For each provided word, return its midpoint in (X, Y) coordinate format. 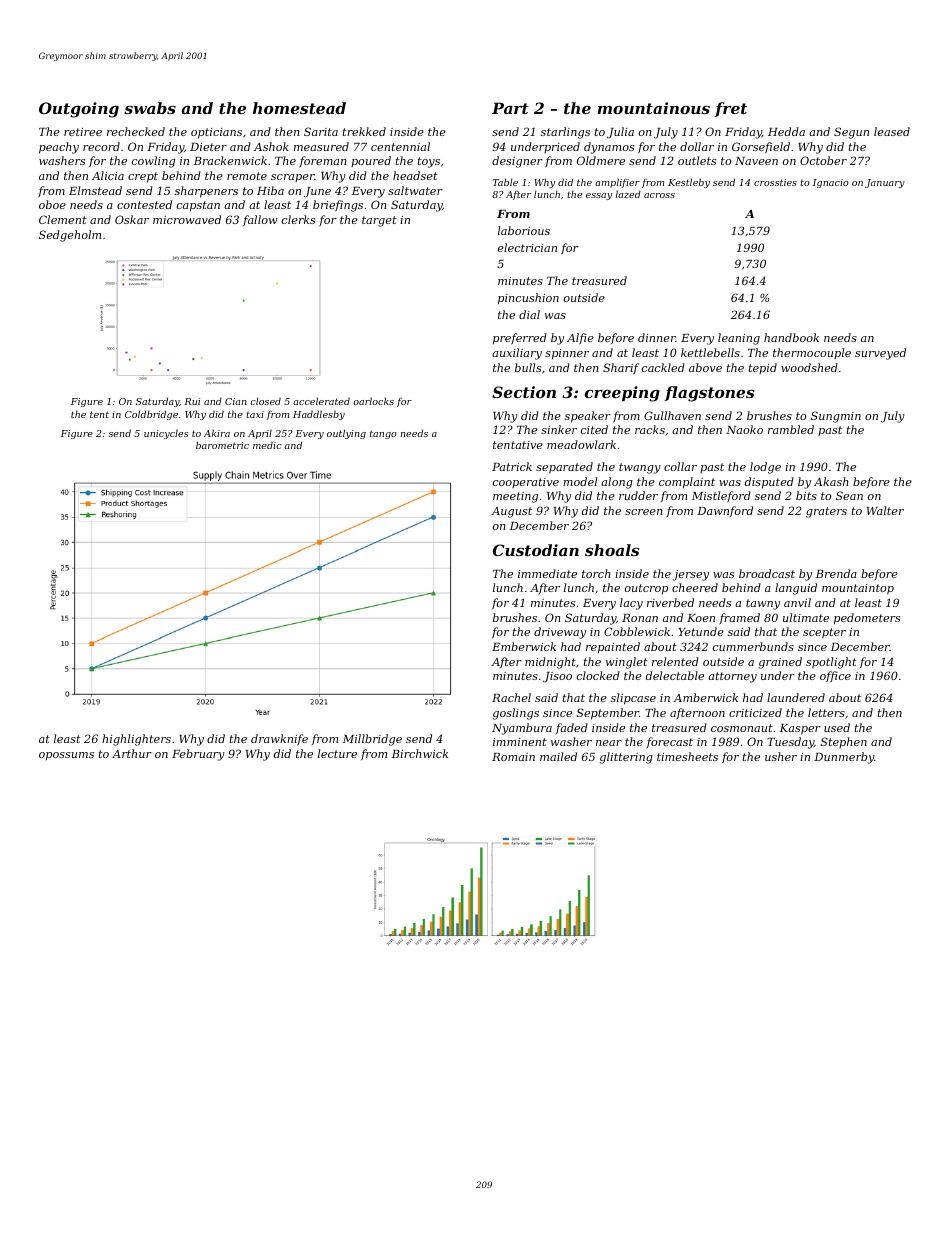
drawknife (279, 739)
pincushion (528, 299)
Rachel (511, 697)
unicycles (166, 434)
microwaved (187, 219)
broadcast (767, 573)
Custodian (536, 550)
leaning (739, 339)
